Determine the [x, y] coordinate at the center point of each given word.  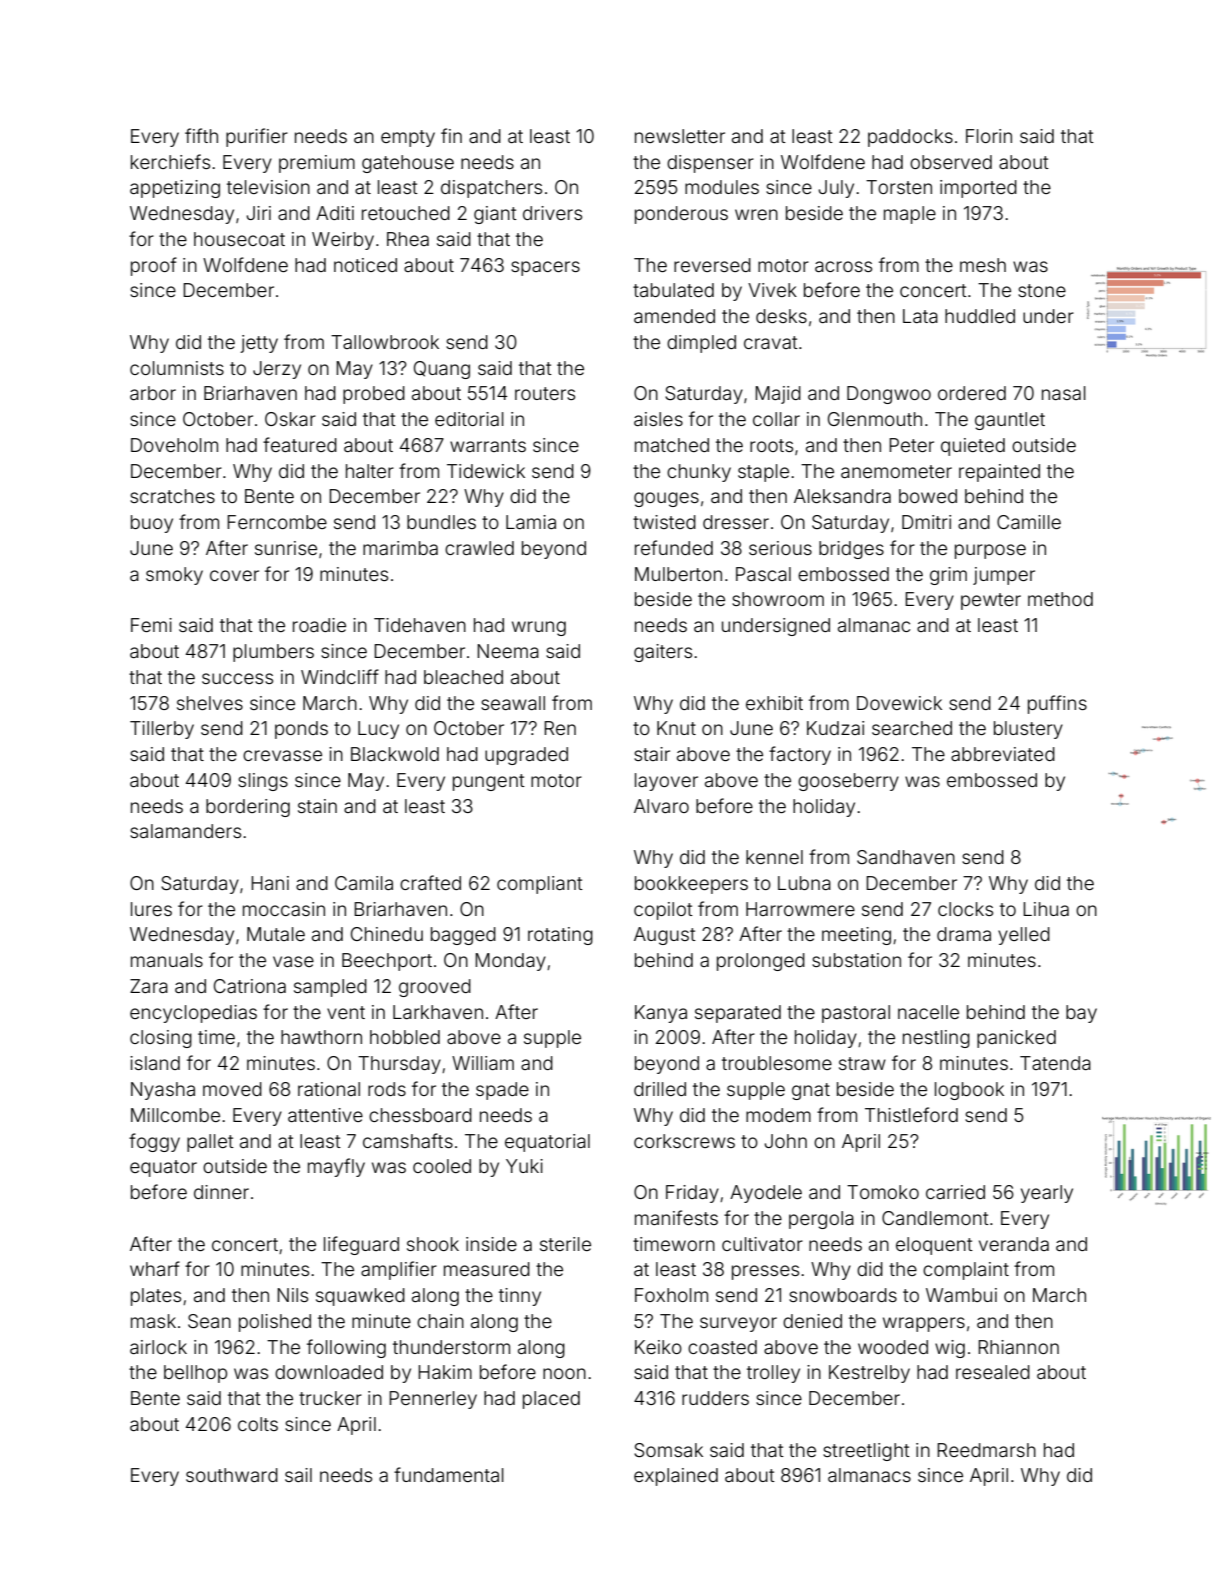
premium [317, 164]
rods [387, 1089]
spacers [545, 268]
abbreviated [1003, 754]
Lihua [1046, 909]
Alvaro [661, 806]
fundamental [449, 1474]
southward [232, 1475]
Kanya [661, 1014]
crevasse [282, 755]
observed [951, 162]
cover [234, 575]
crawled [479, 548]
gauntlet [1010, 421]
